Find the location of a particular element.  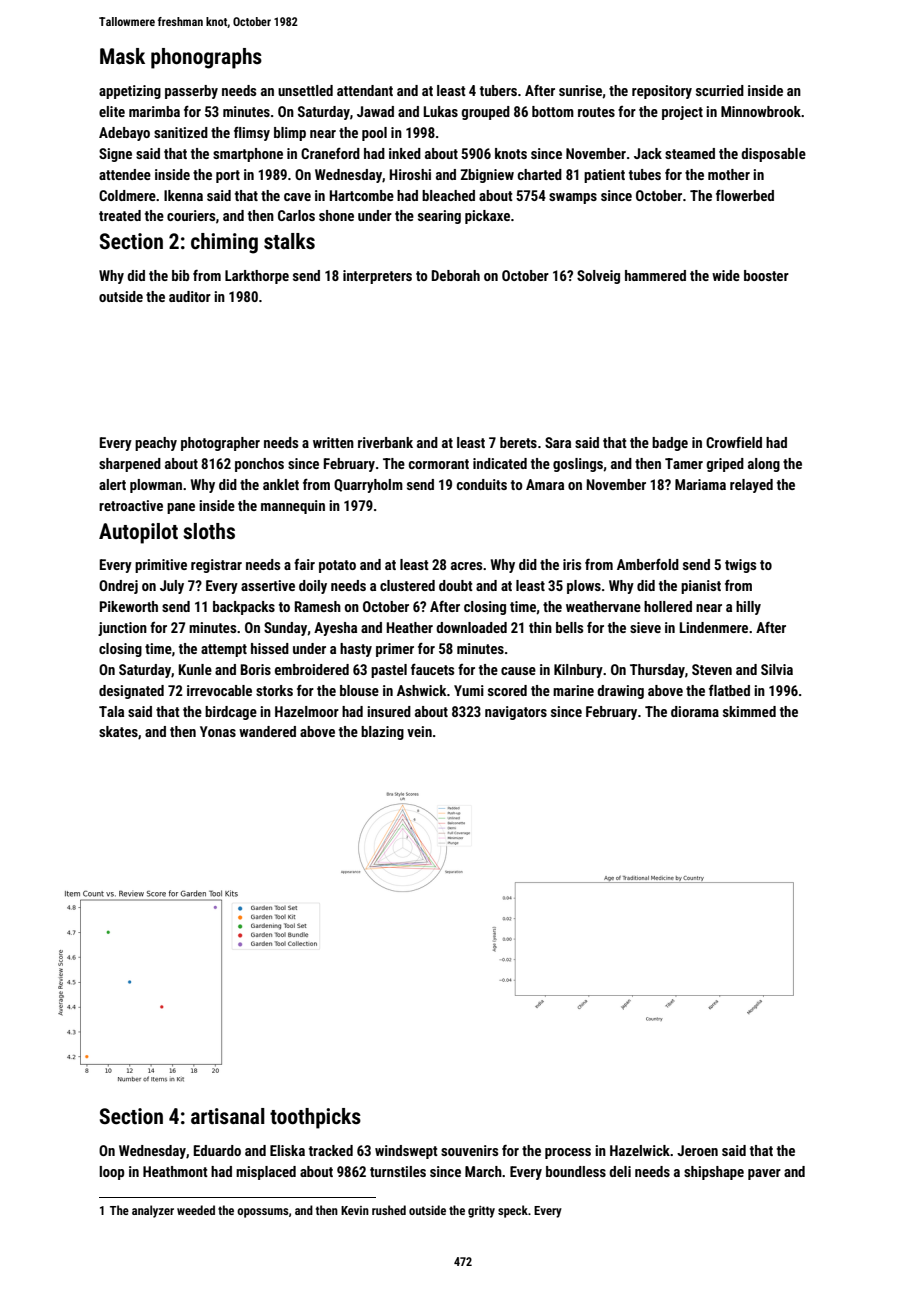

deli is located at coordinates (620, 1171).
